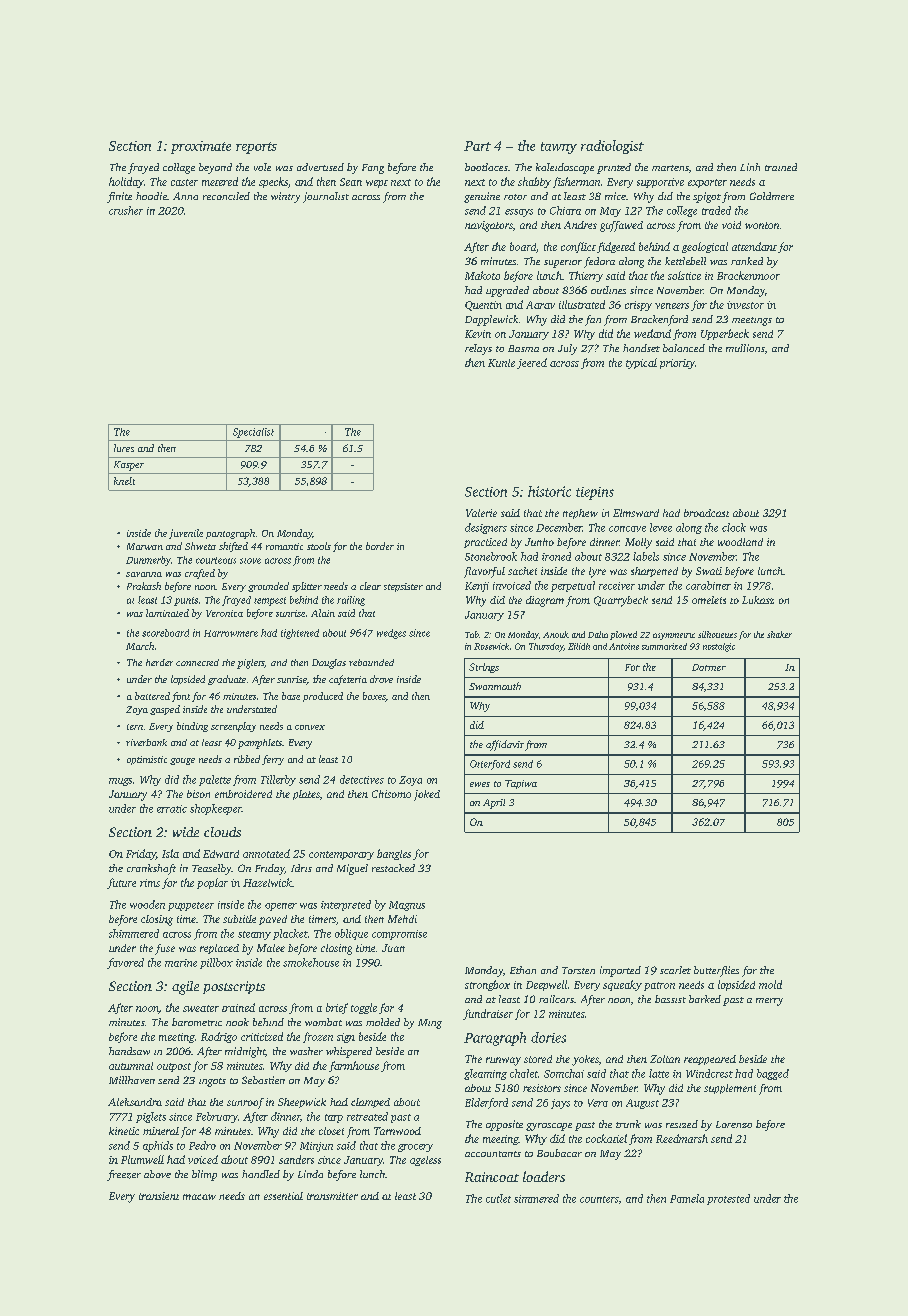 This screenshot has height=1316, width=908. Describe the element at coordinates (612, 147) in the screenshot. I see `radiologist` at that location.
